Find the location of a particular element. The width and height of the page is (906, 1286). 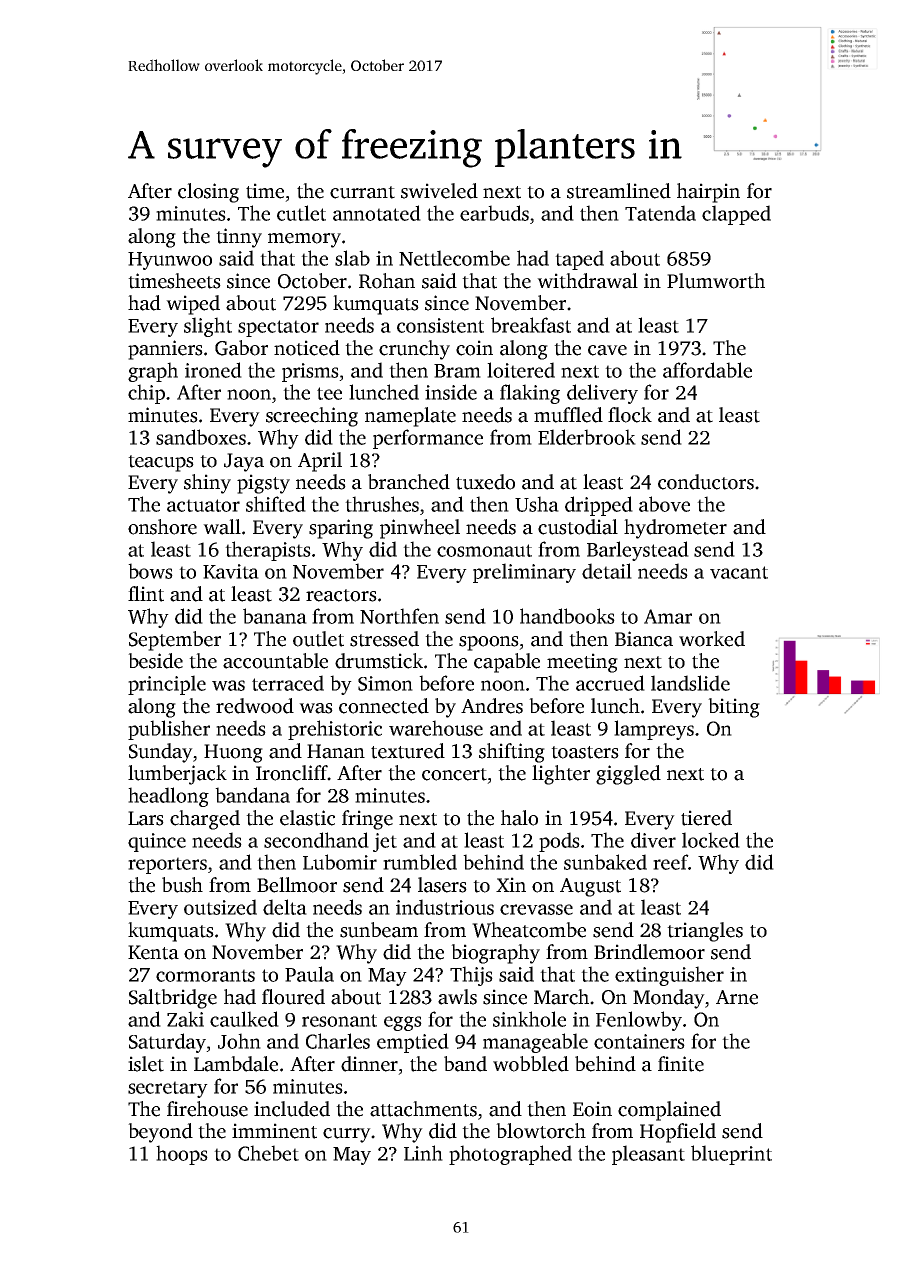

blueprint is located at coordinates (731, 1155).
